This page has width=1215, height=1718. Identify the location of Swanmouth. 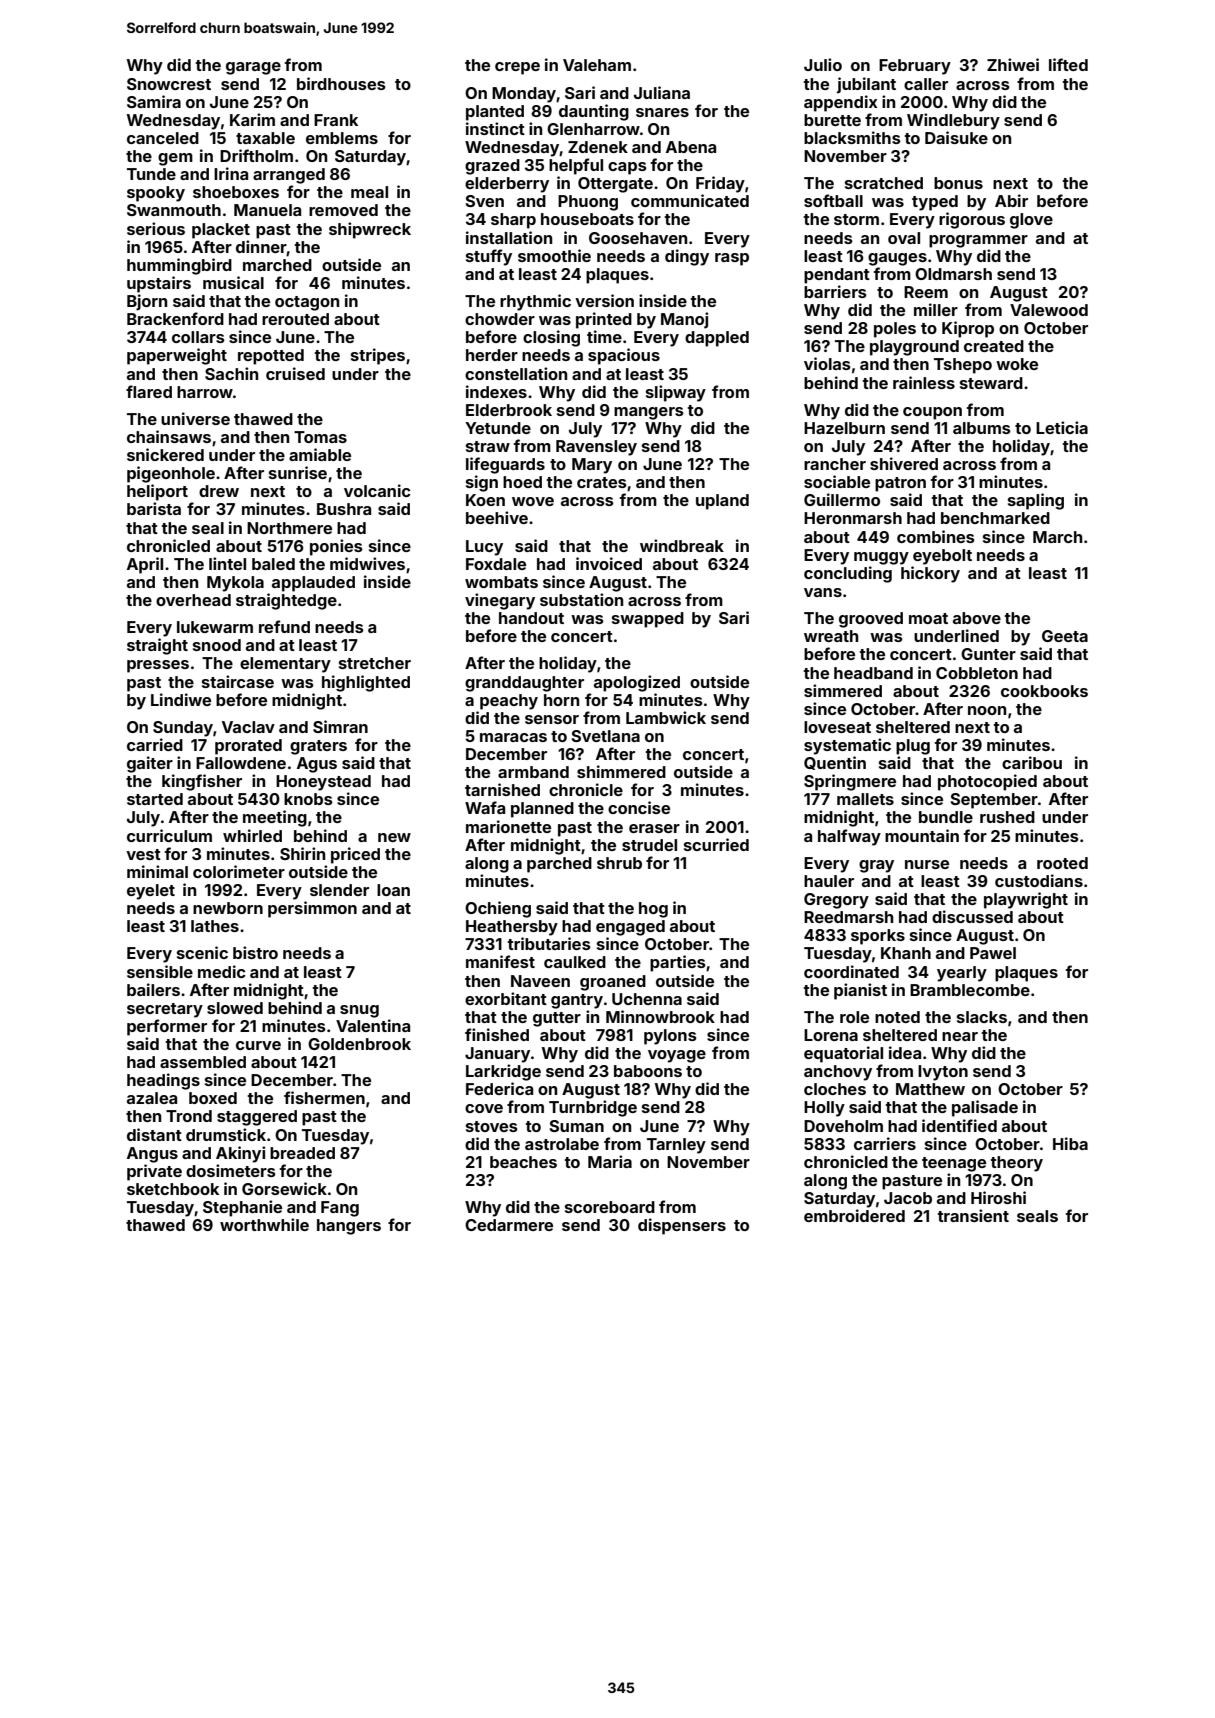
(174, 210).
